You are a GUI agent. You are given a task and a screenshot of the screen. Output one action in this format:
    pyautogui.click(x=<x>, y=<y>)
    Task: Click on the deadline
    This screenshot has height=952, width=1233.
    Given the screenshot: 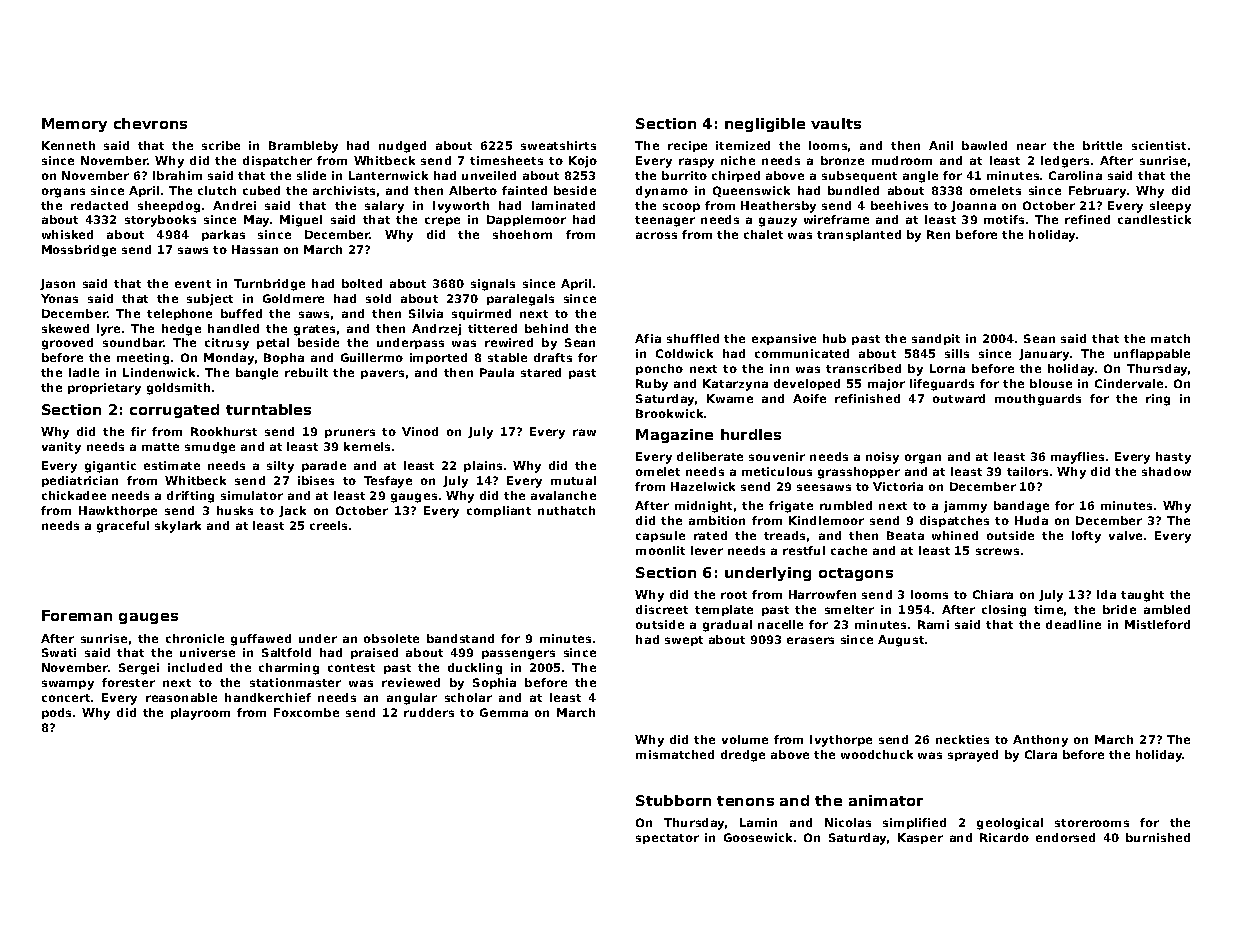 What is the action you would take?
    pyautogui.click(x=1073, y=624)
